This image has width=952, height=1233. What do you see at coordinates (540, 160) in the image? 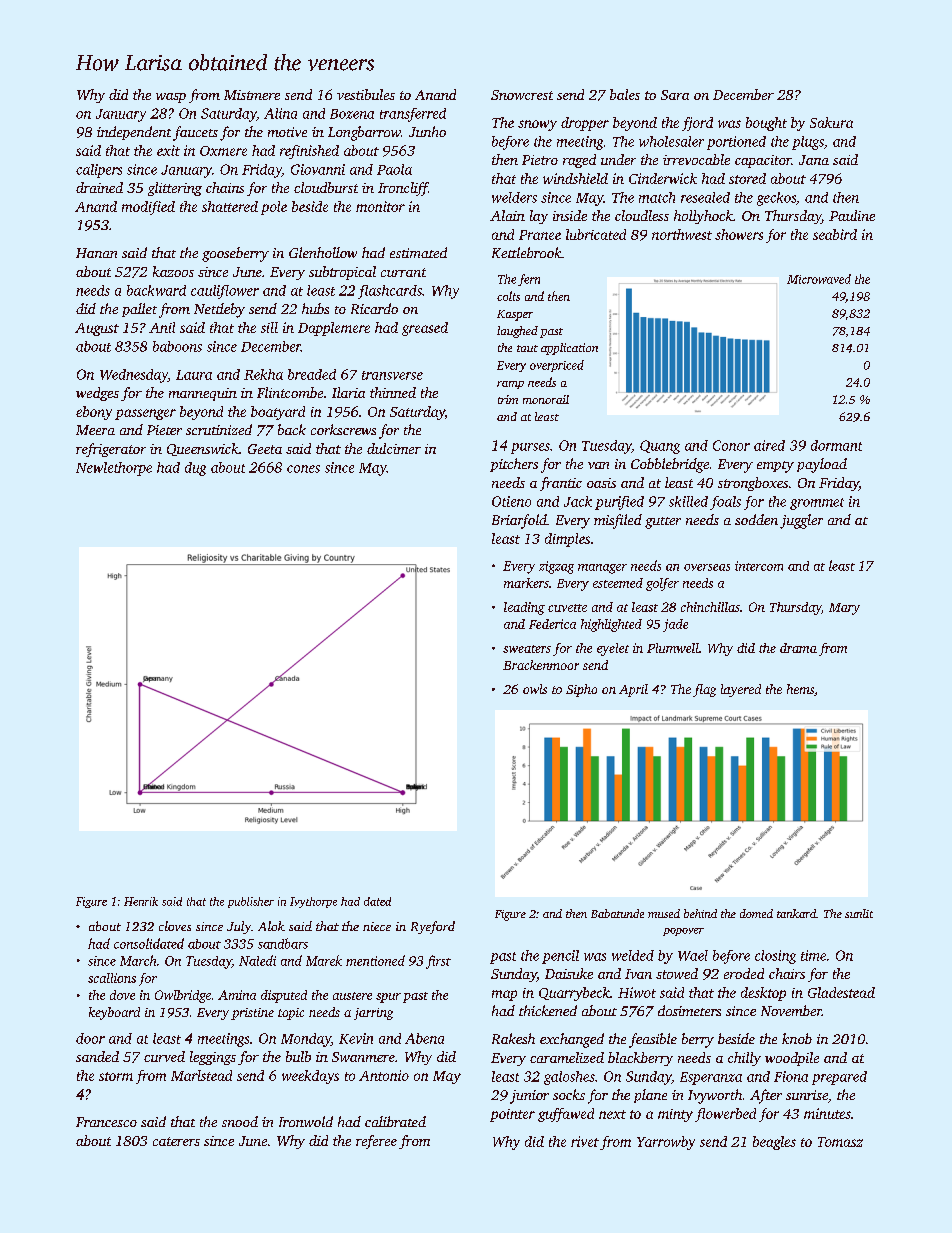
I see `Pietro` at bounding box center [540, 160].
